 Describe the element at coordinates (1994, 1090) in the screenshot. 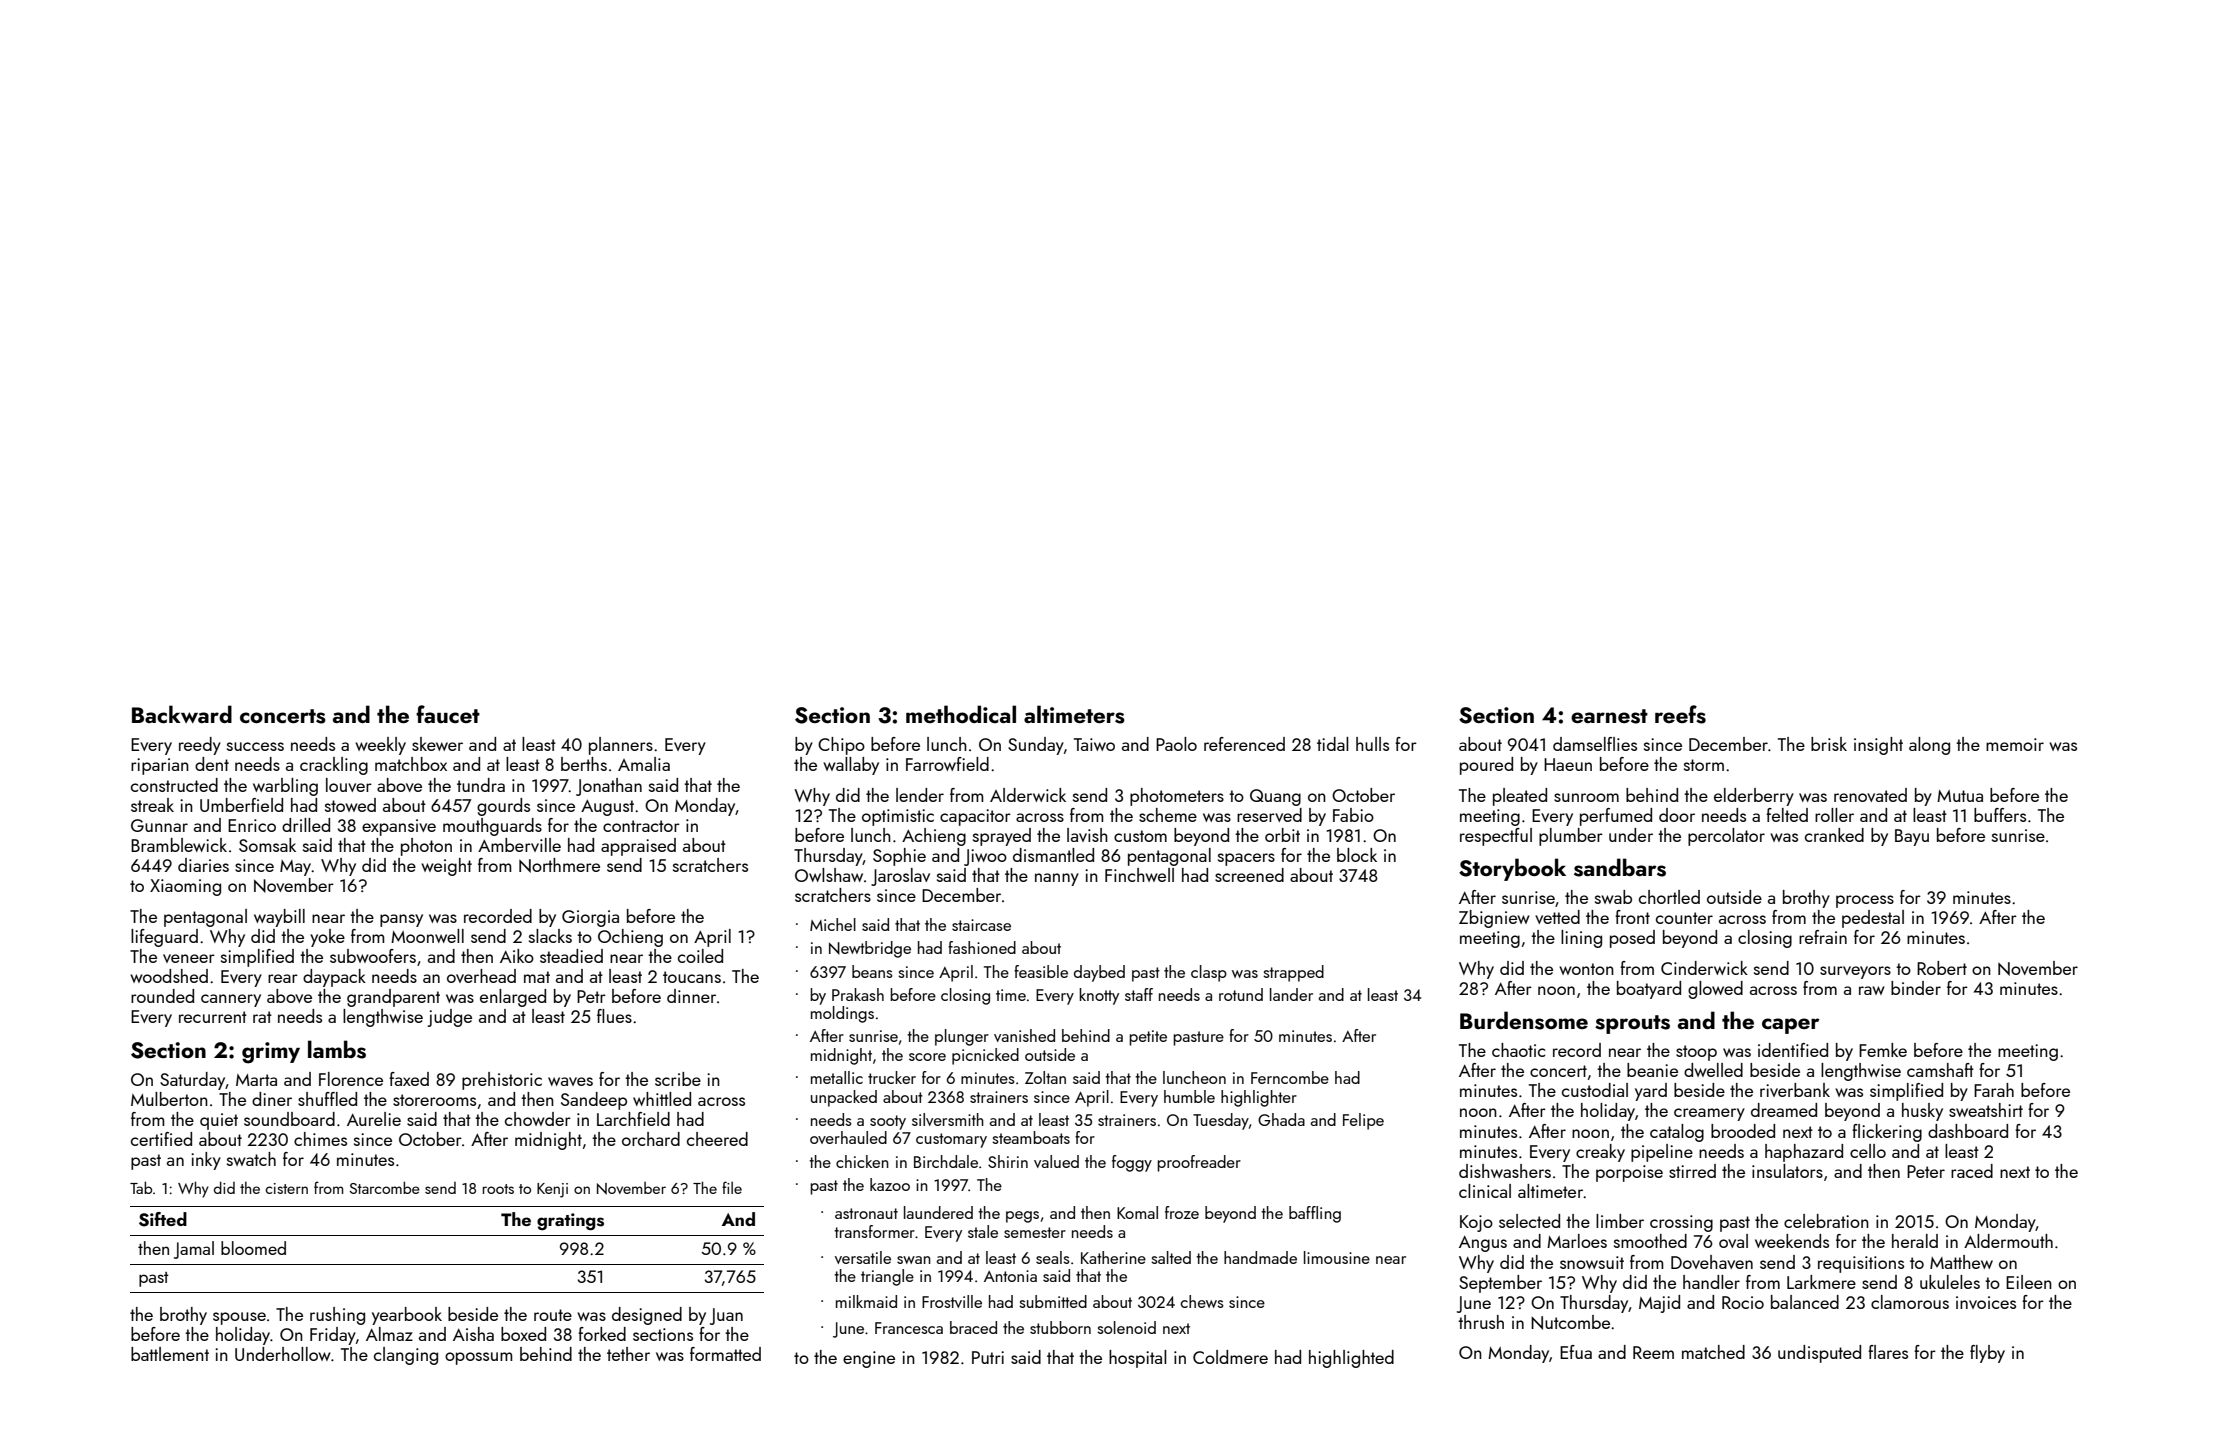

I see `Farah` at that location.
